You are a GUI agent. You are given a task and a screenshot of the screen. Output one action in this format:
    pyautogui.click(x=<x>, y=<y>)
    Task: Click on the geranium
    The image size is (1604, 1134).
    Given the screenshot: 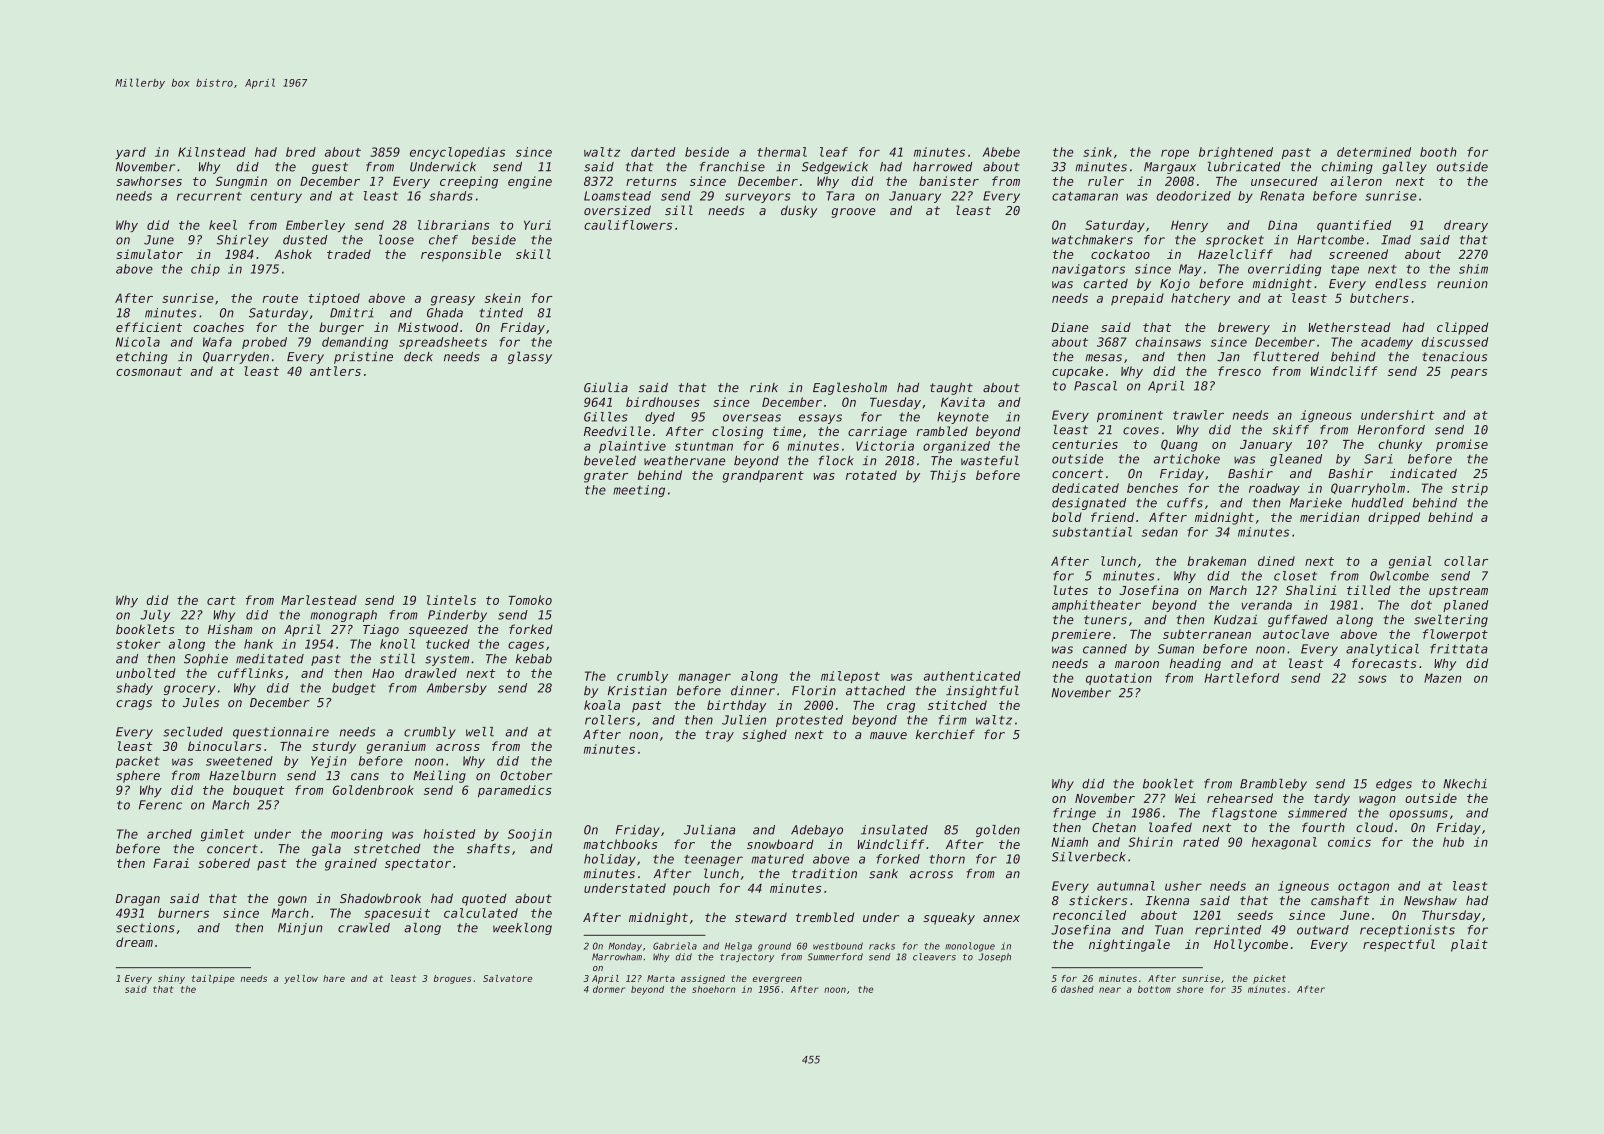 What is the action you would take?
    pyautogui.click(x=396, y=747)
